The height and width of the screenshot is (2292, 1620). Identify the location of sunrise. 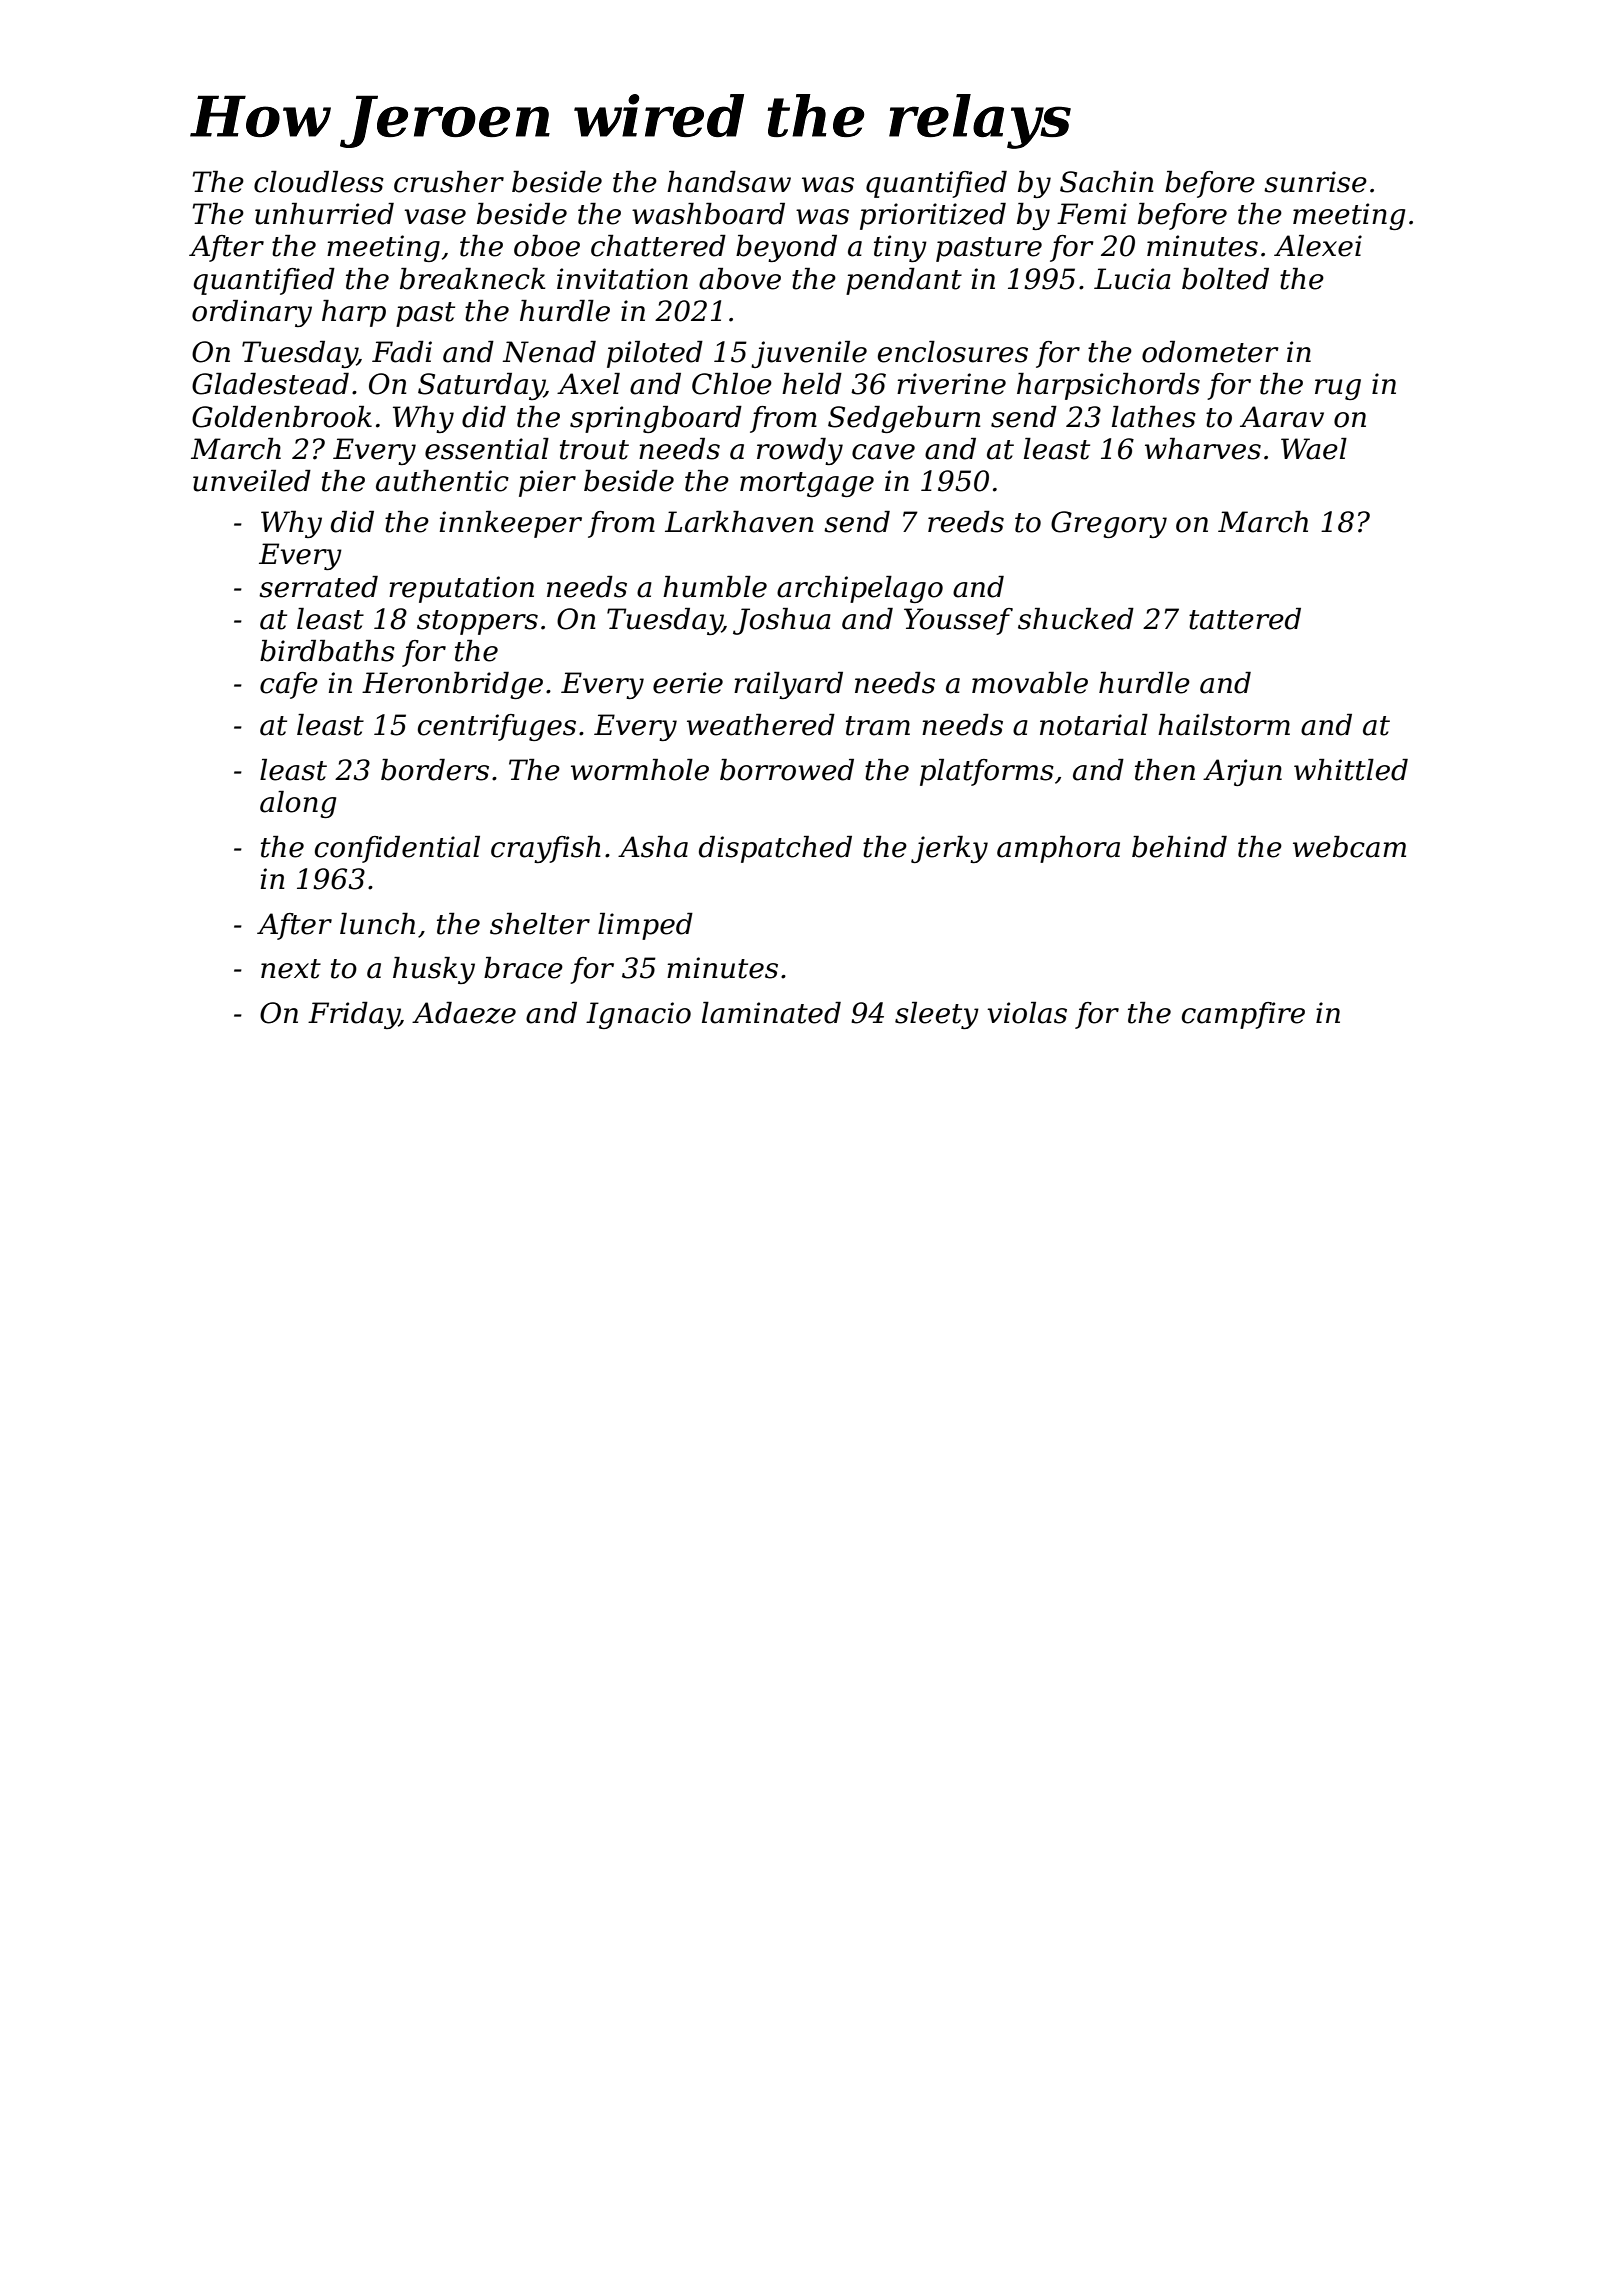
(1315, 182).
